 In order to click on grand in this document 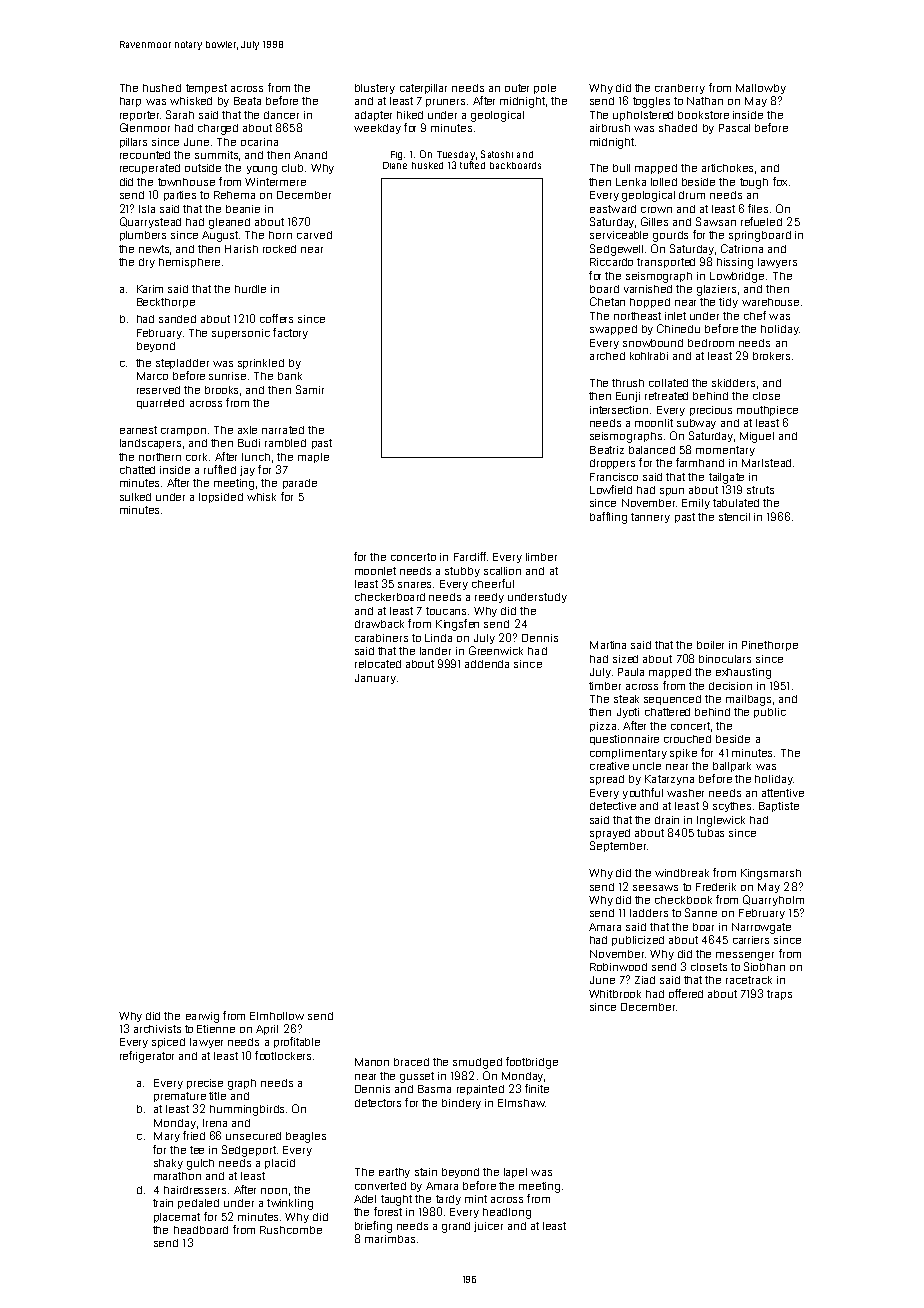, I will do `click(456, 1227)`.
